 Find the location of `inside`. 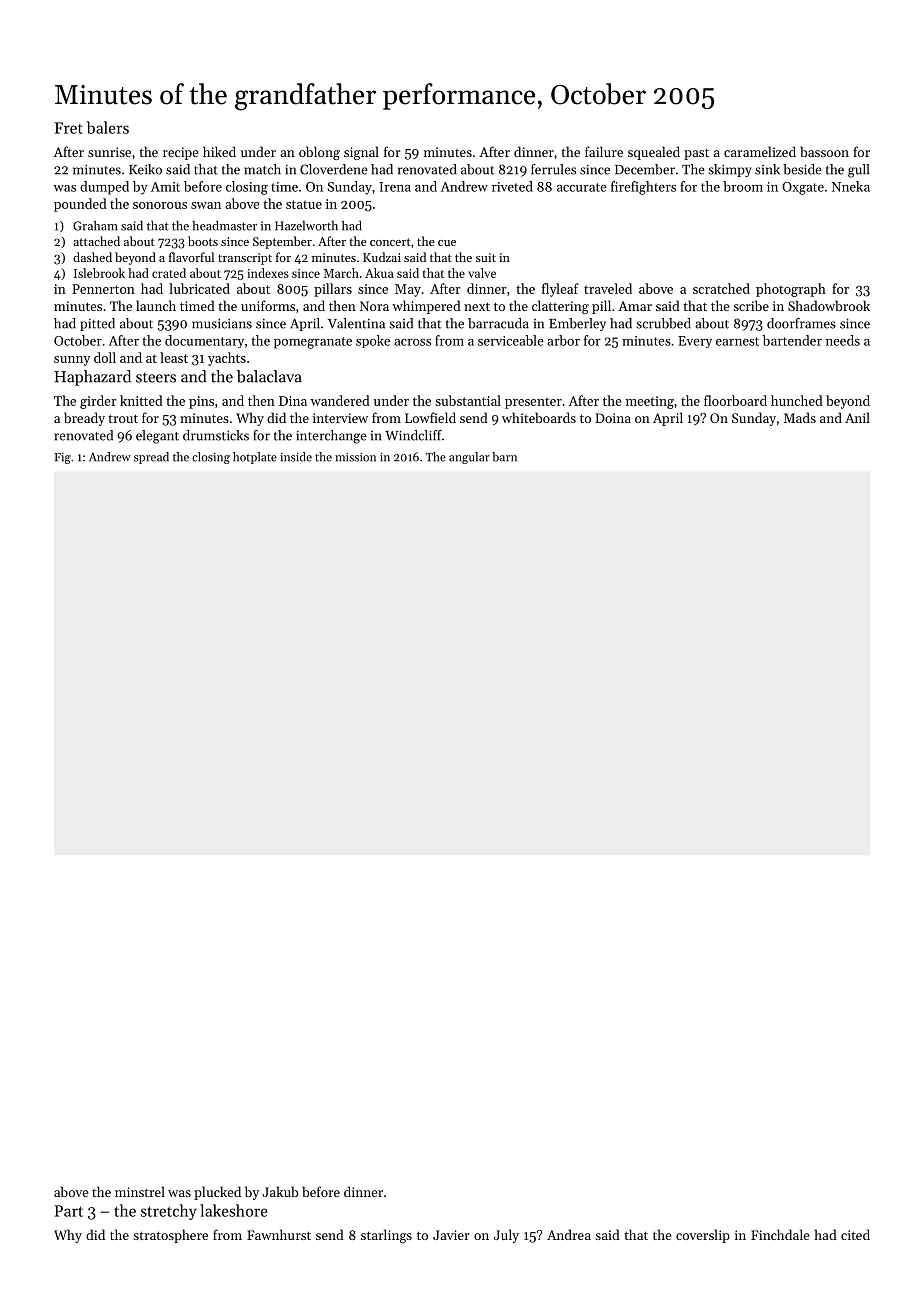

inside is located at coordinates (296, 457).
